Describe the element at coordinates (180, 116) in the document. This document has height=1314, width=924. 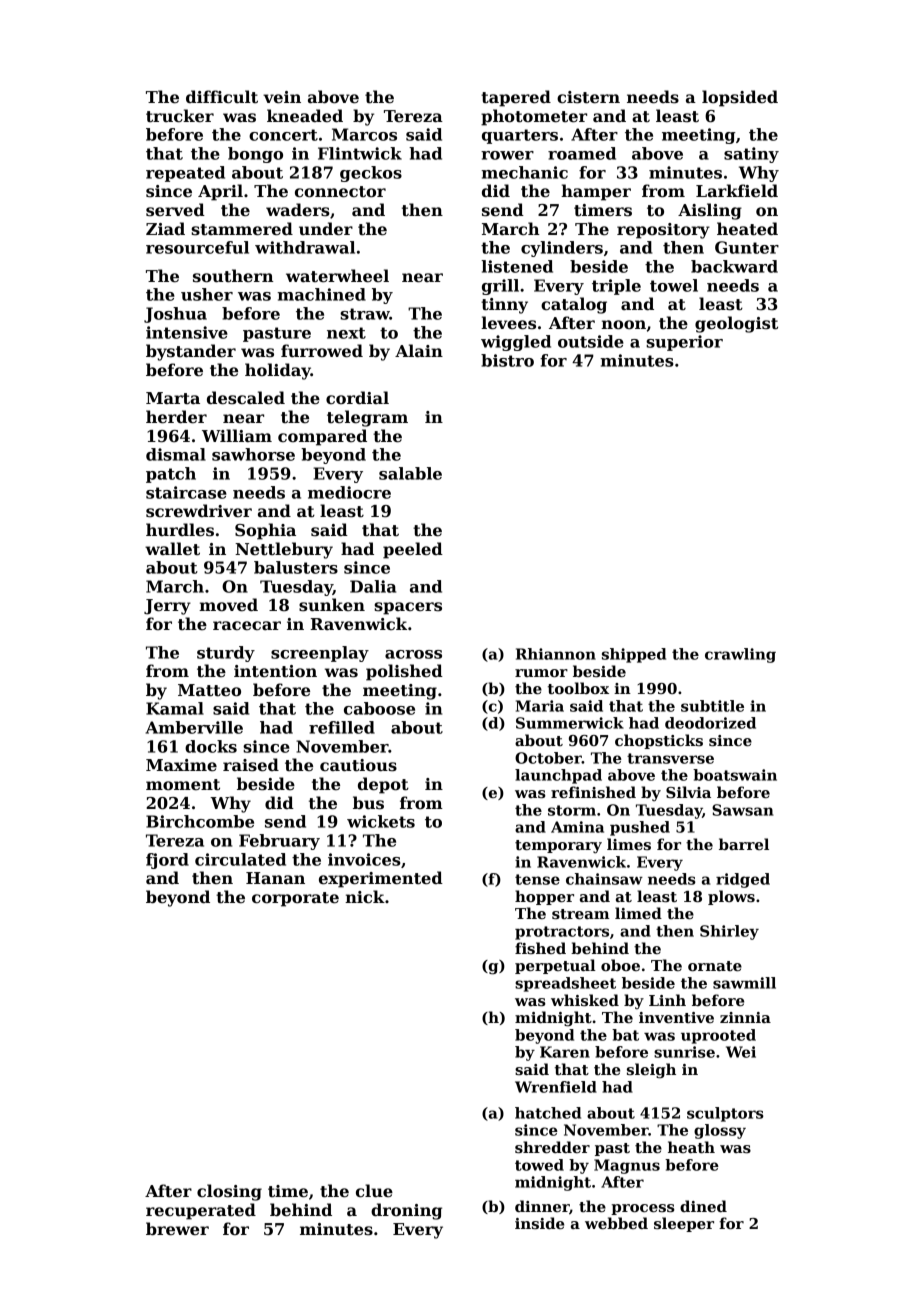
I see `trucker` at that location.
